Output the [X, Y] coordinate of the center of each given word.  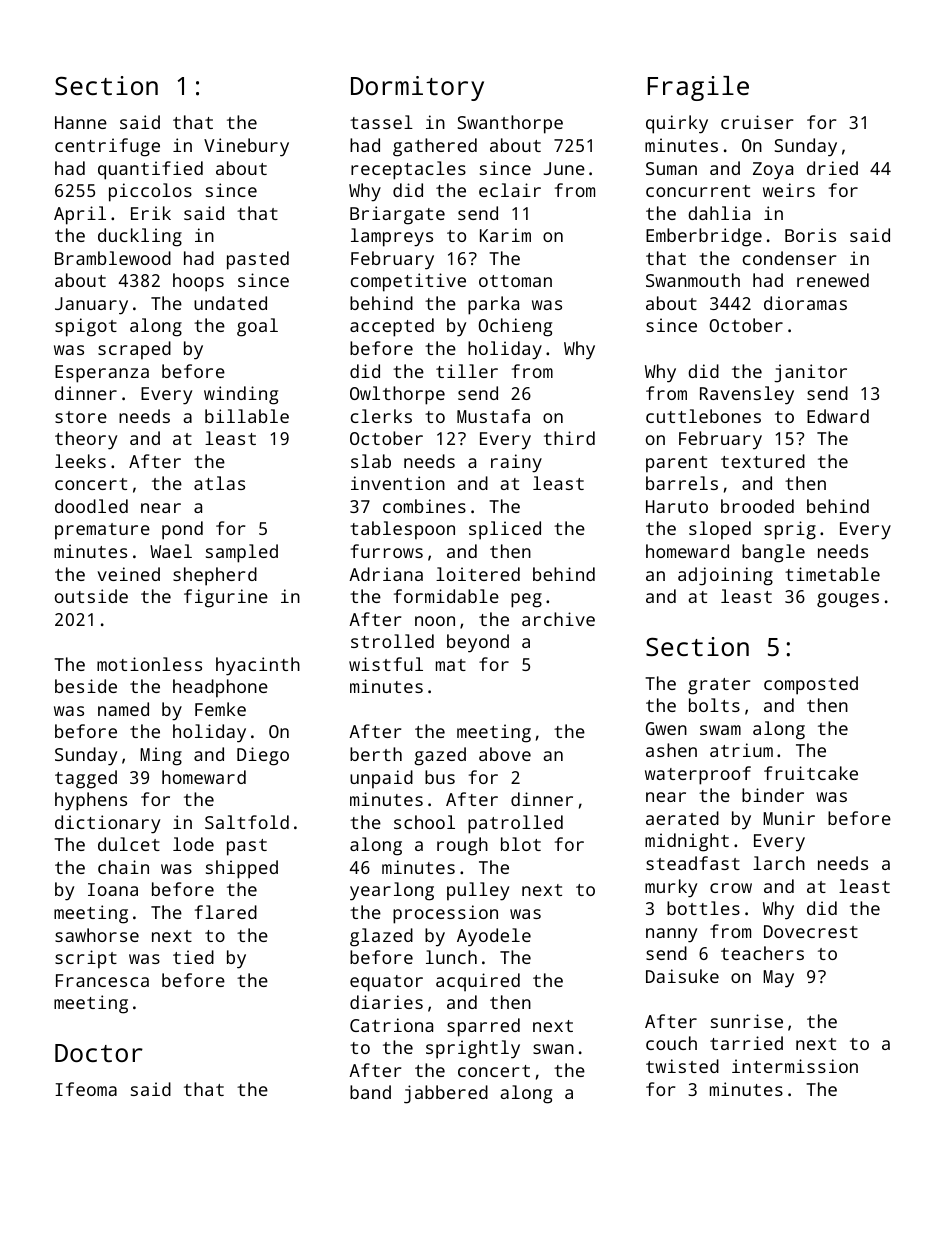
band [370, 1092]
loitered [478, 574]
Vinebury [246, 147]
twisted [682, 1066]
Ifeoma [86, 1089]
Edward [838, 416]
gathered [435, 147]
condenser [789, 258]
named [123, 709]
